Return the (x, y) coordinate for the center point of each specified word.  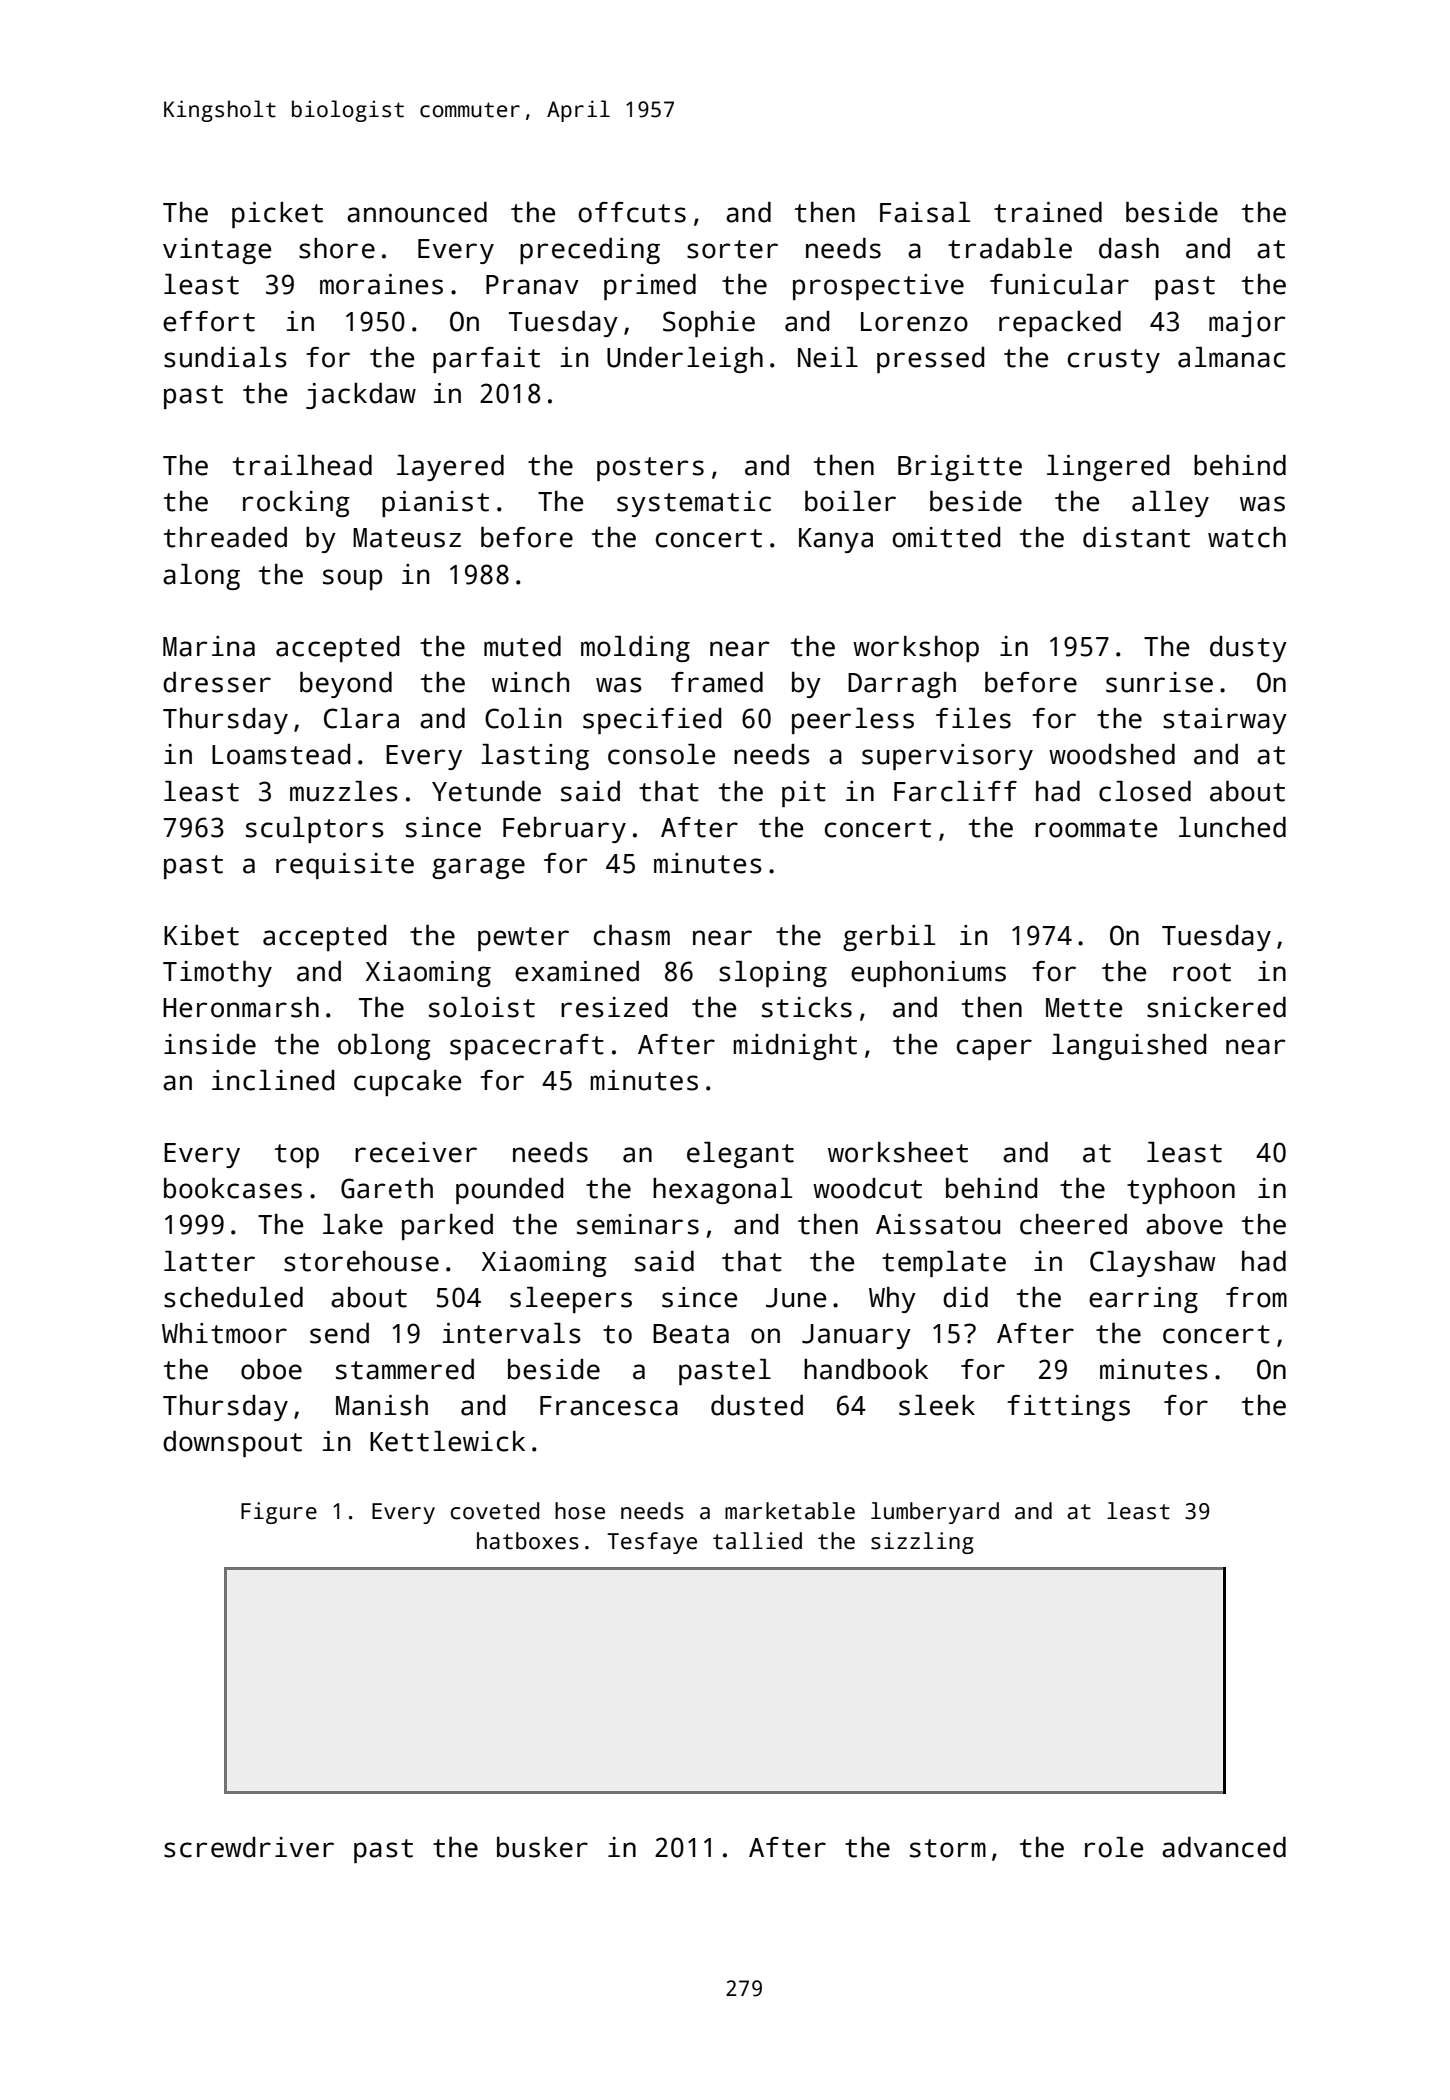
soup (352, 579)
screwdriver (249, 1847)
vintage (217, 251)
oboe (271, 1369)
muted (522, 646)
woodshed (1112, 754)
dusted (757, 1405)
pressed (930, 360)
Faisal (925, 212)
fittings (1068, 1408)
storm (948, 1848)
